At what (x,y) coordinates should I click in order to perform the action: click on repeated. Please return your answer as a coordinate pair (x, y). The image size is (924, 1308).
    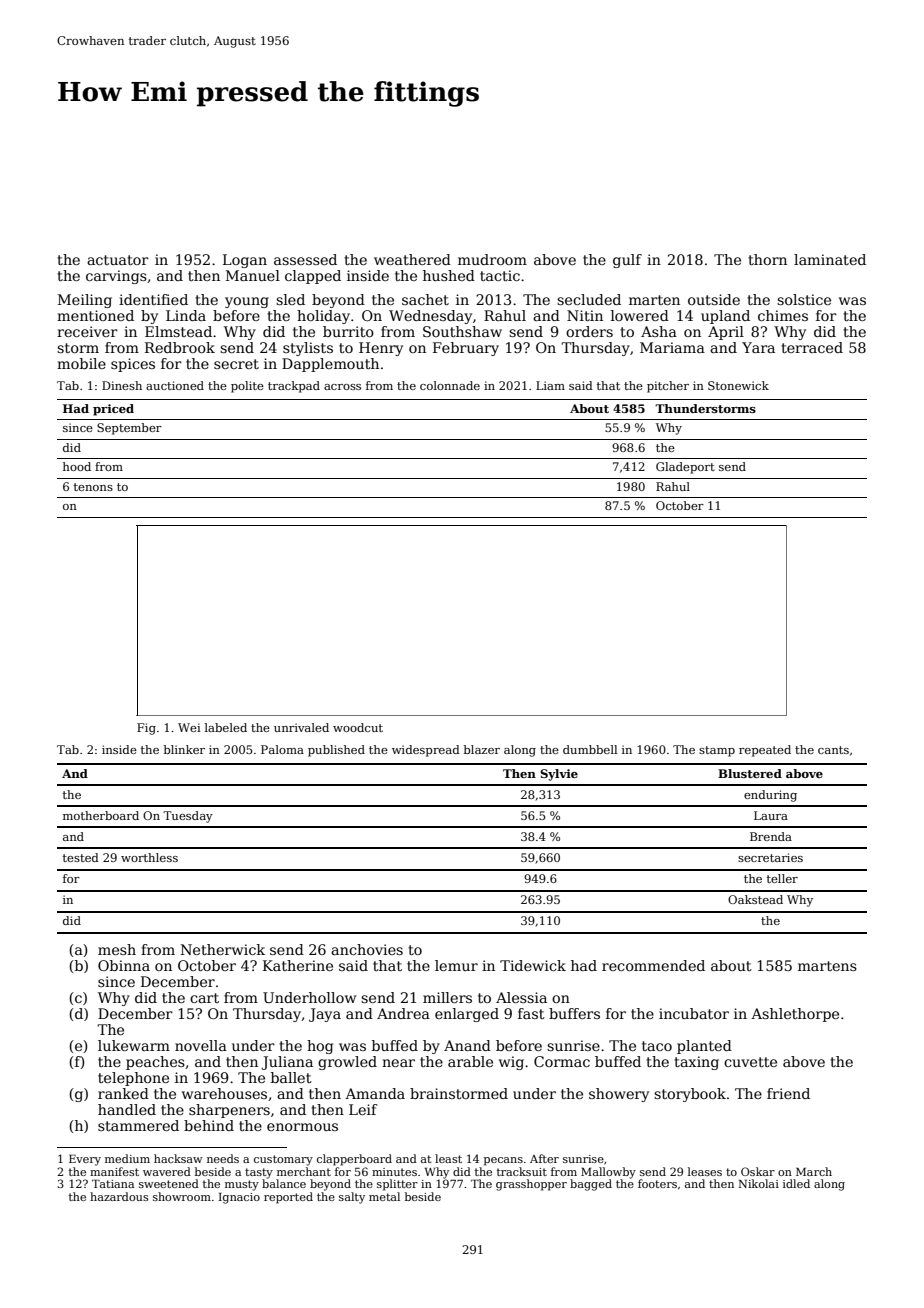
    Looking at the image, I should click on (765, 751).
